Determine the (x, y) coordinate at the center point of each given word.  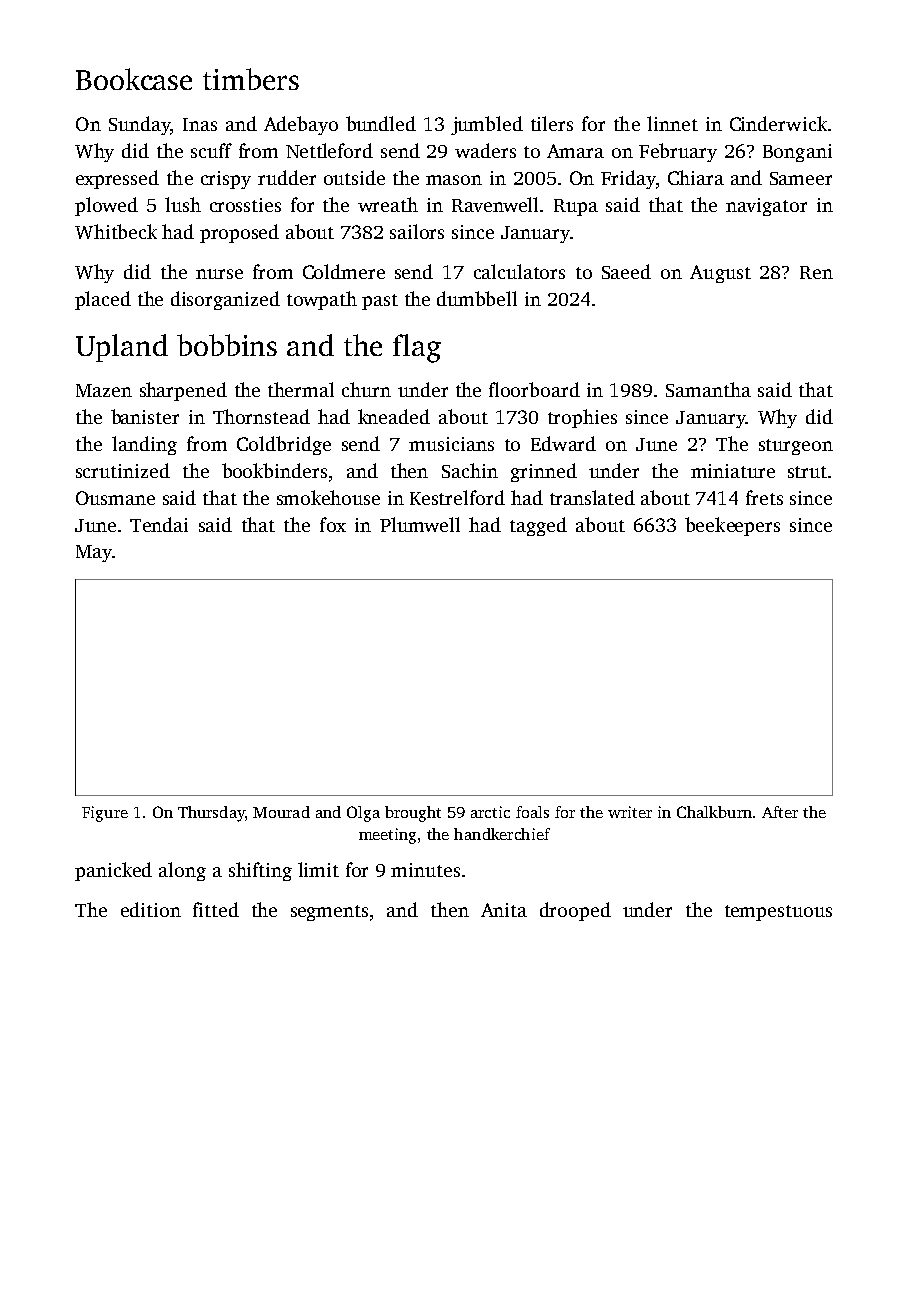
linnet (672, 123)
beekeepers (732, 526)
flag (417, 348)
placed (103, 300)
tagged (538, 526)
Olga (363, 814)
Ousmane (115, 498)
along (182, 871)
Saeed (626, 271)
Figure (105, 814)
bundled (381, 123)
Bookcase (134, 79)
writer (630, 812)
